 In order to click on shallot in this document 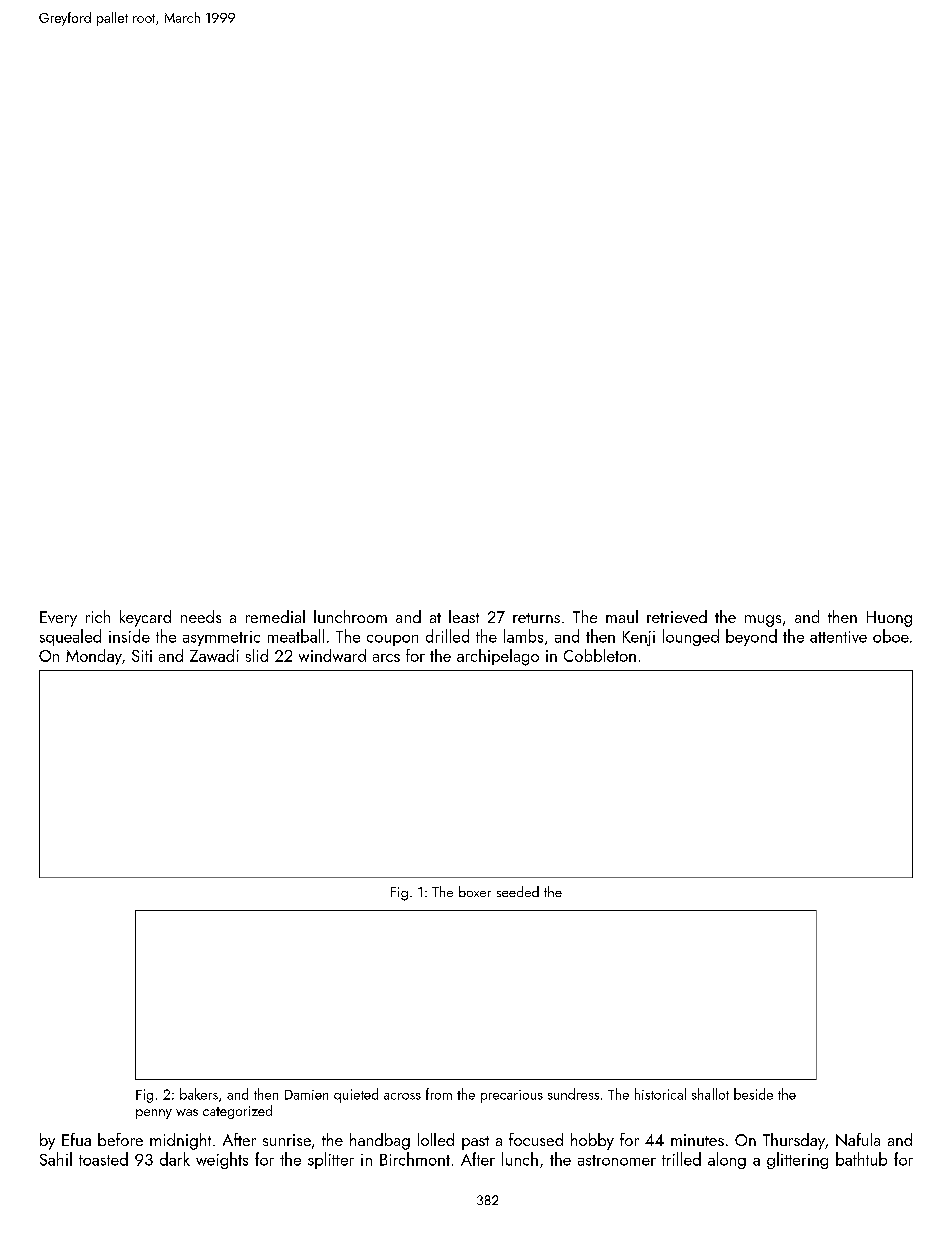, I will do `click(710, 1094)`.
